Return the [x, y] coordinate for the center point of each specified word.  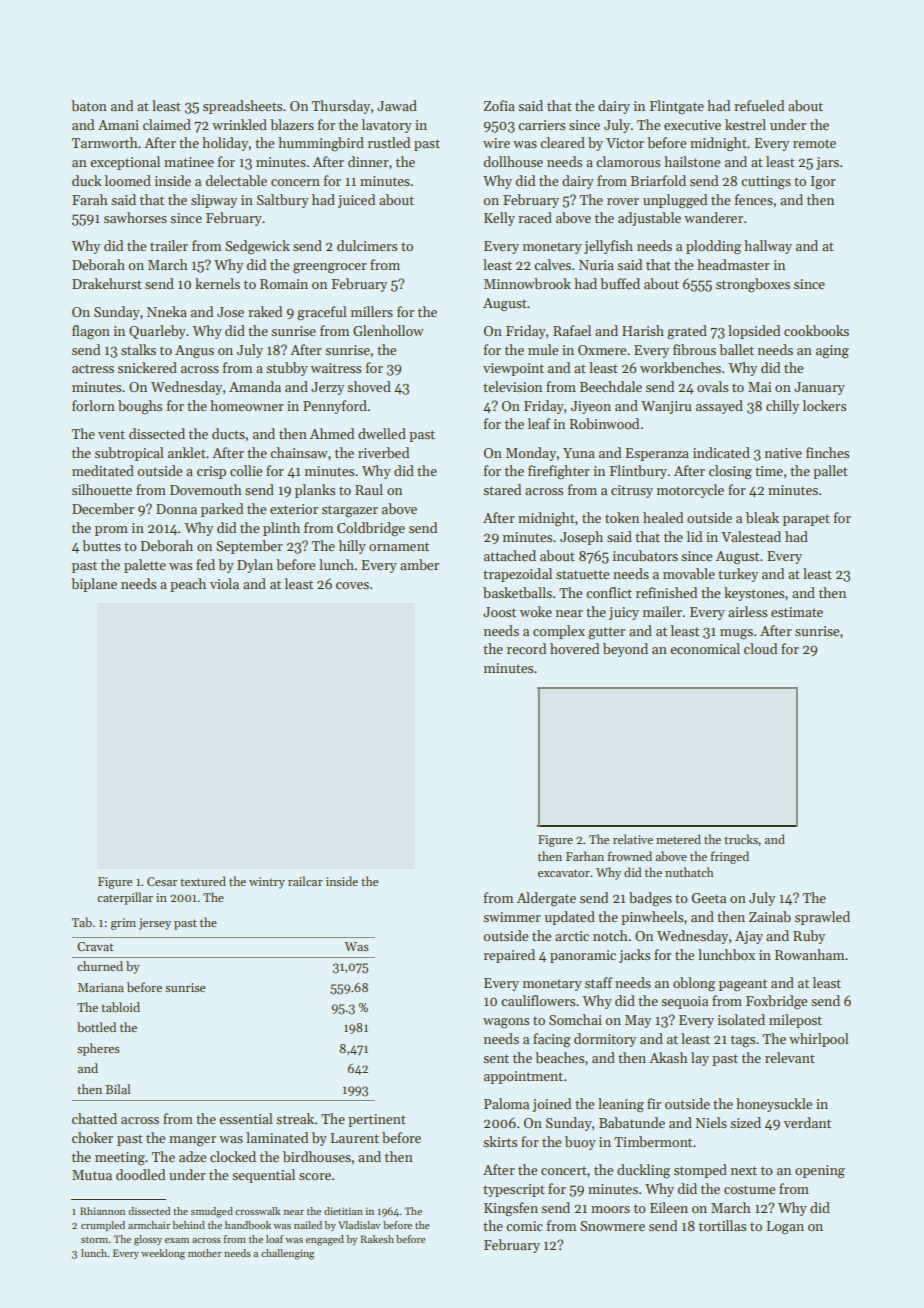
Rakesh [377, 1239]
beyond [625, 650]
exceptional [125, 163]
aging [832, 352]
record [526, 648]
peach [188, 585]
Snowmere [612, 1226]
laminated [277, 1137]
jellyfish [608, 247]
